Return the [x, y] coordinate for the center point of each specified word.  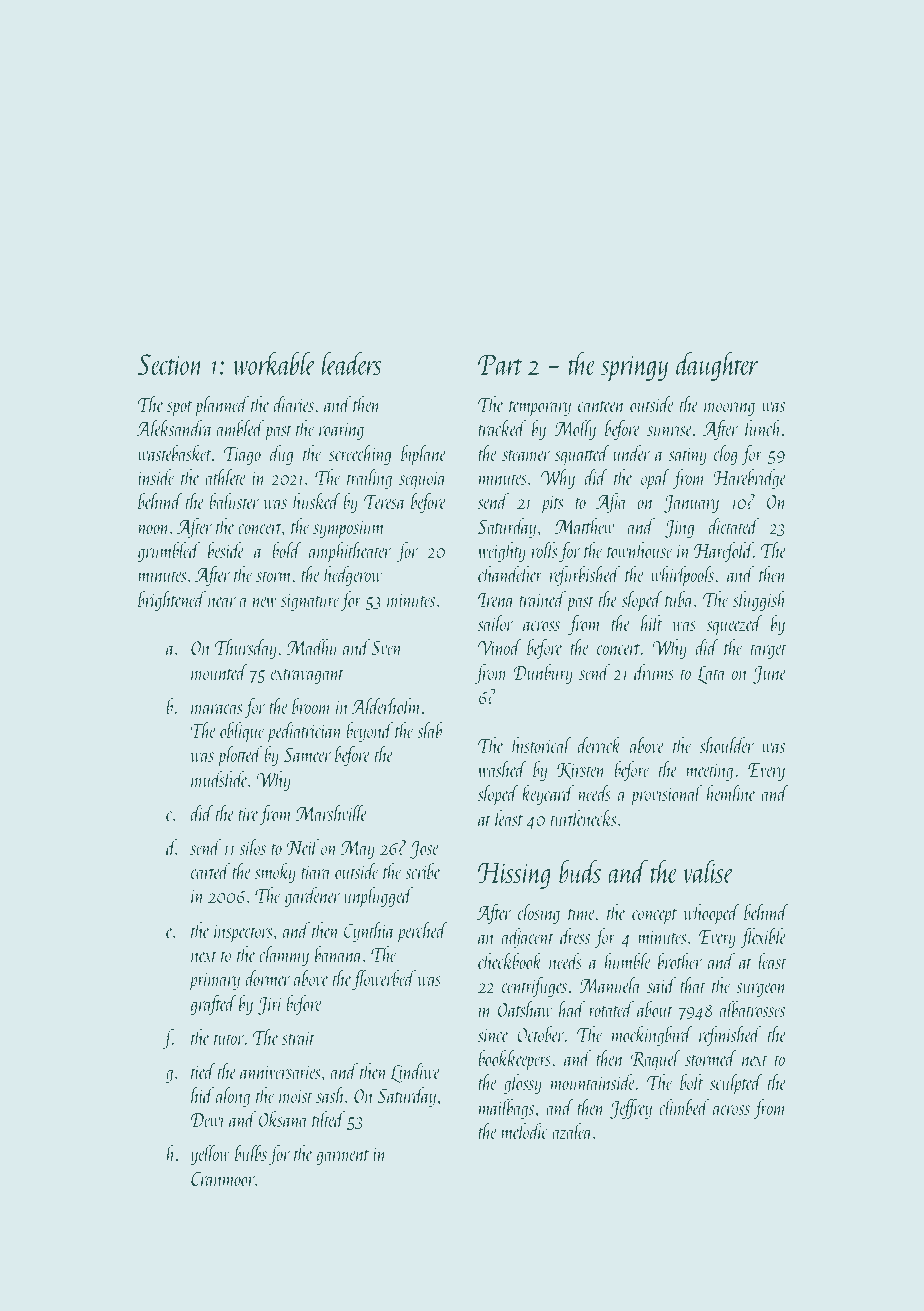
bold [287, 550]
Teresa [385, 502]
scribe [423, 871]
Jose [424, 850]
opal [655, 479]
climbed [684, 1107]
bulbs [251, 1153]
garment [342, 1157]
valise [708, 871]
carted [210, 871]
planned [221, 406]
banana [339, 954]
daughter [717, 366]
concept [654, 917]
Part [500, 364]
